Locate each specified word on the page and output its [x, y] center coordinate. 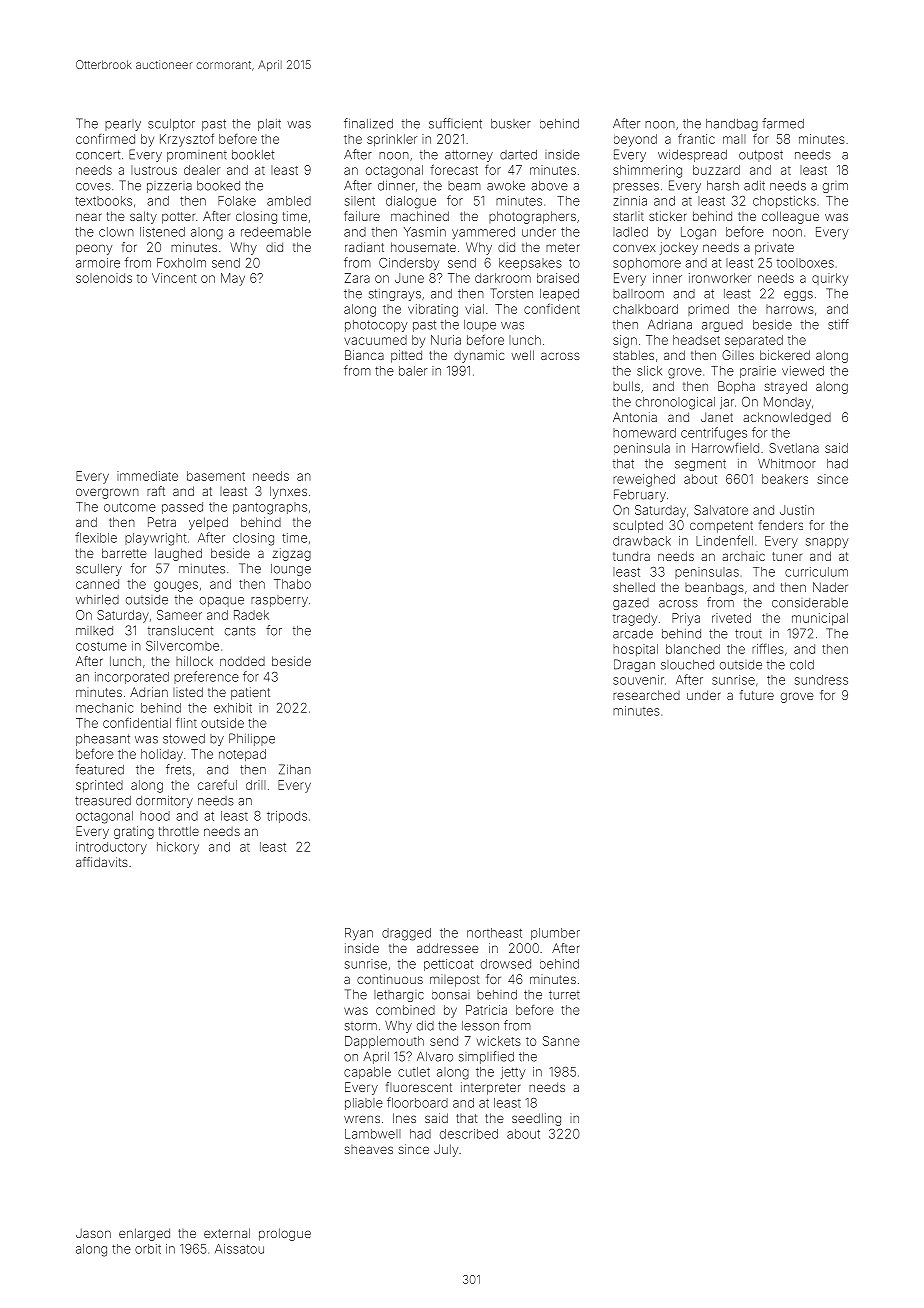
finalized [368, 123]
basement [216, 476]
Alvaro [435, 1056]
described [469, 1134]
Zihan [295, 769]
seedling [536, 1119]
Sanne [561, 1041]
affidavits [102, 862]
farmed [783, 123]
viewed [803, 371]
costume [101, 646]
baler [413, 371]
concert [98, 155]
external [227, 1233]
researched [646, 695]
